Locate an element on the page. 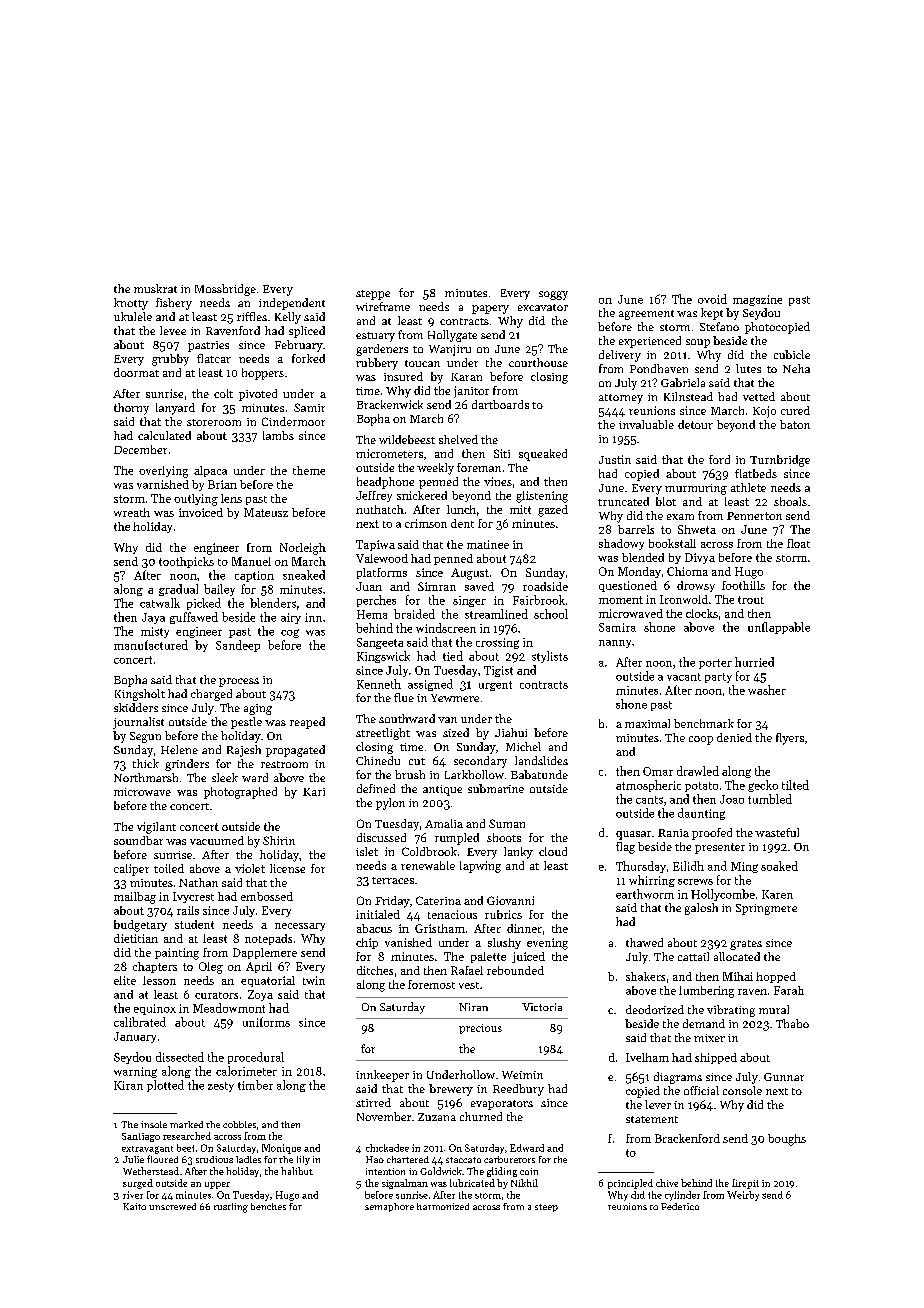  Kiran is located at coordinates (128, 1085).
